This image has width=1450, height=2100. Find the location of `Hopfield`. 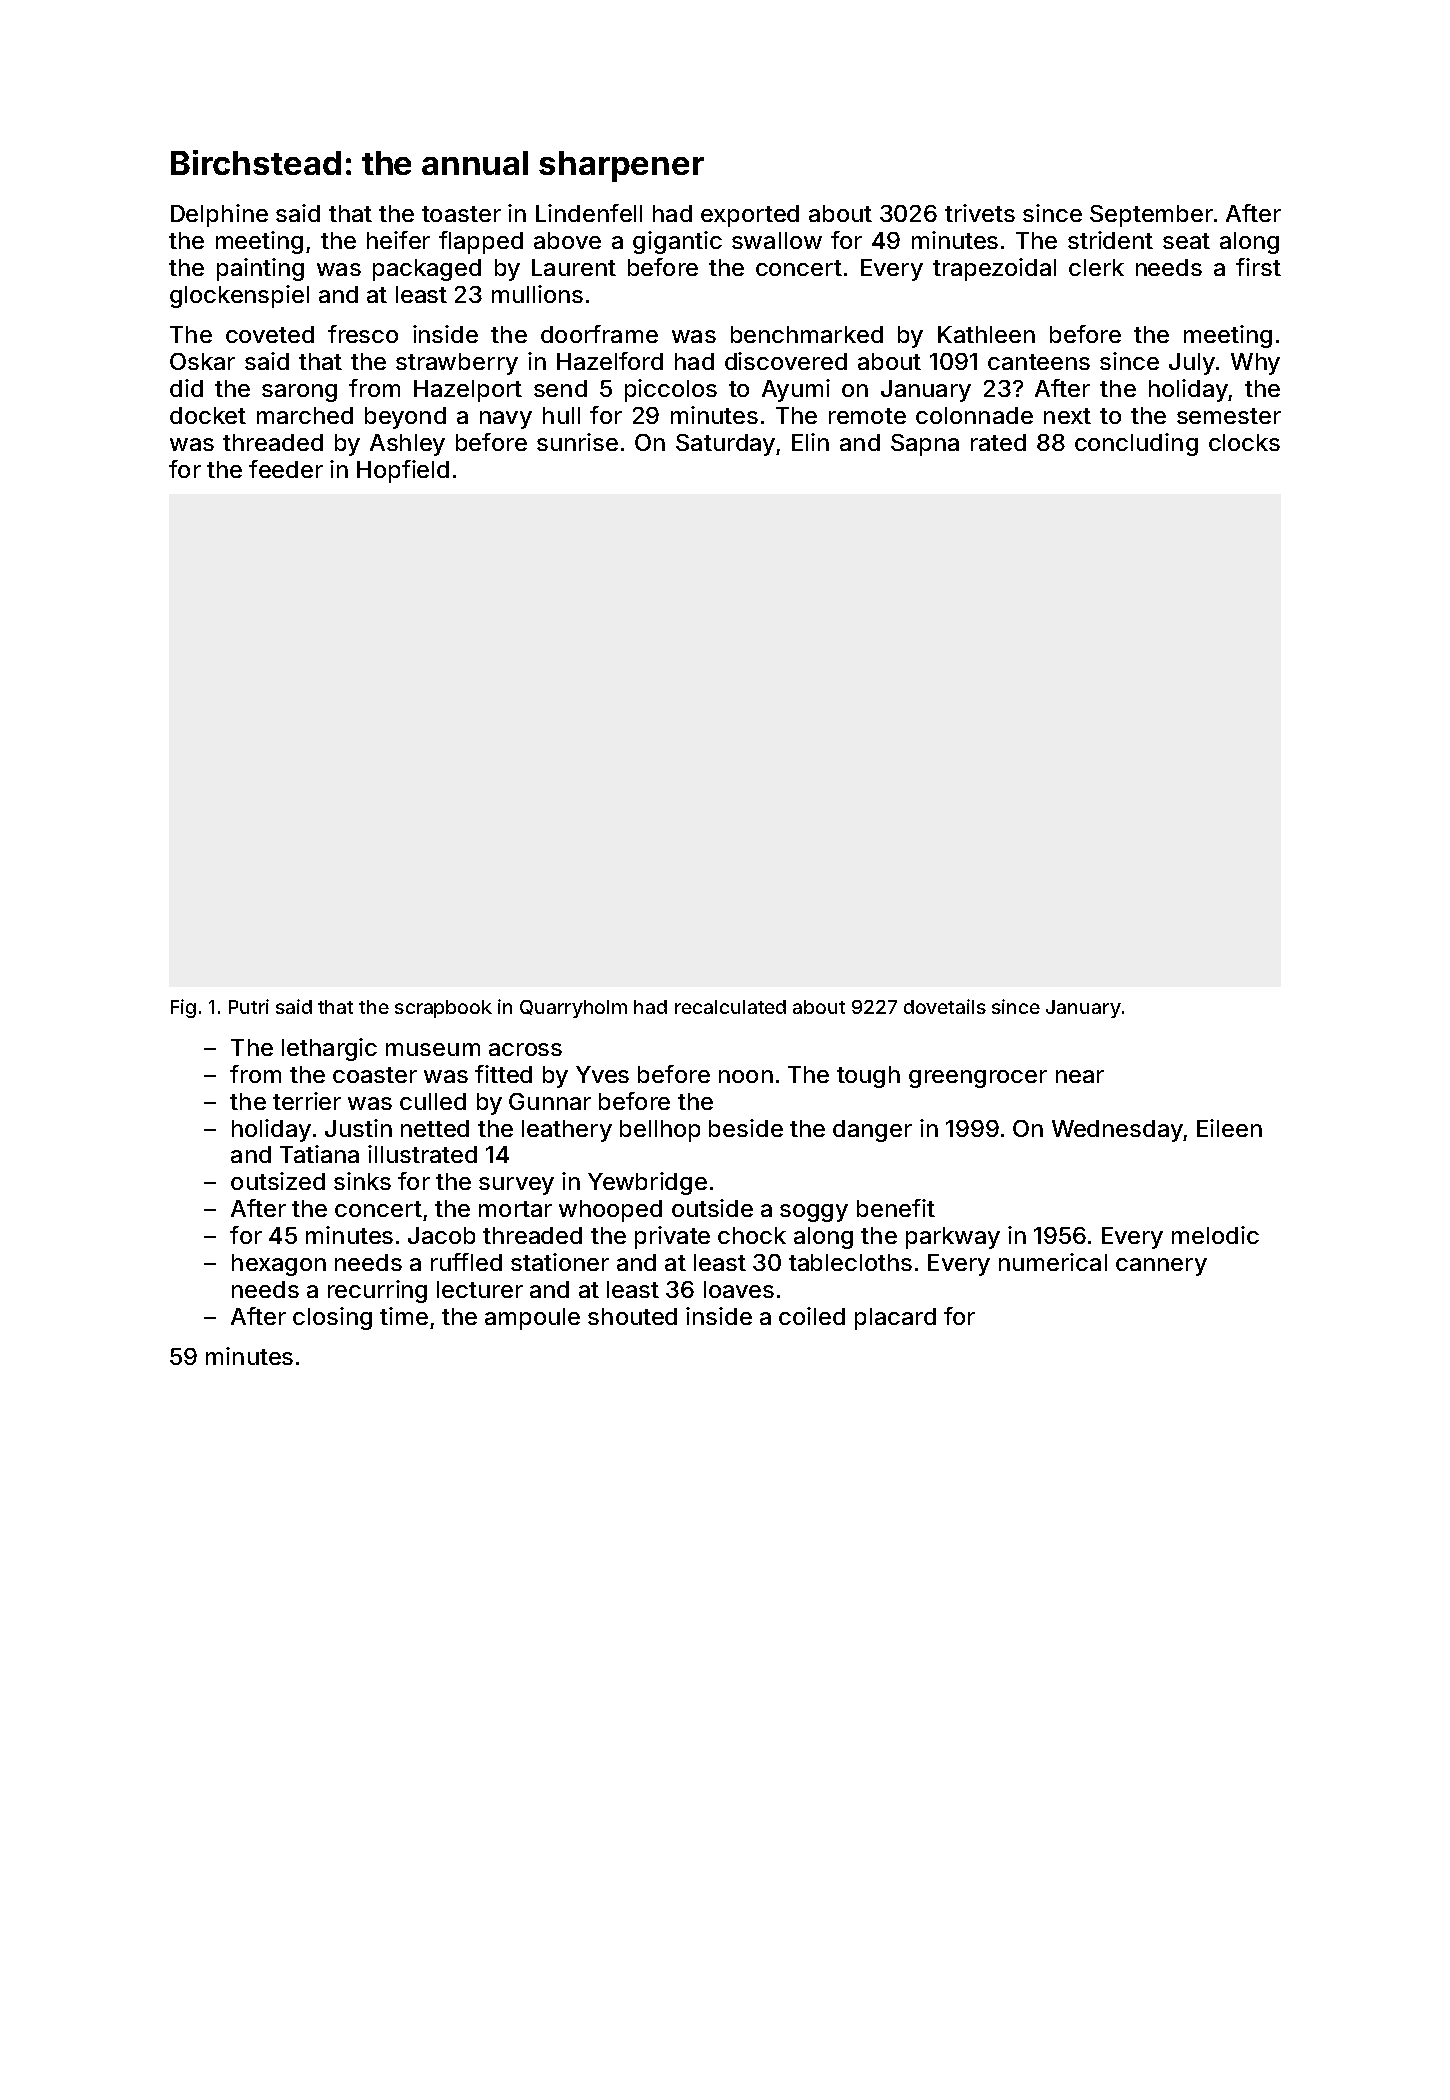

Hopfield is located at coordinates (403, 471).
